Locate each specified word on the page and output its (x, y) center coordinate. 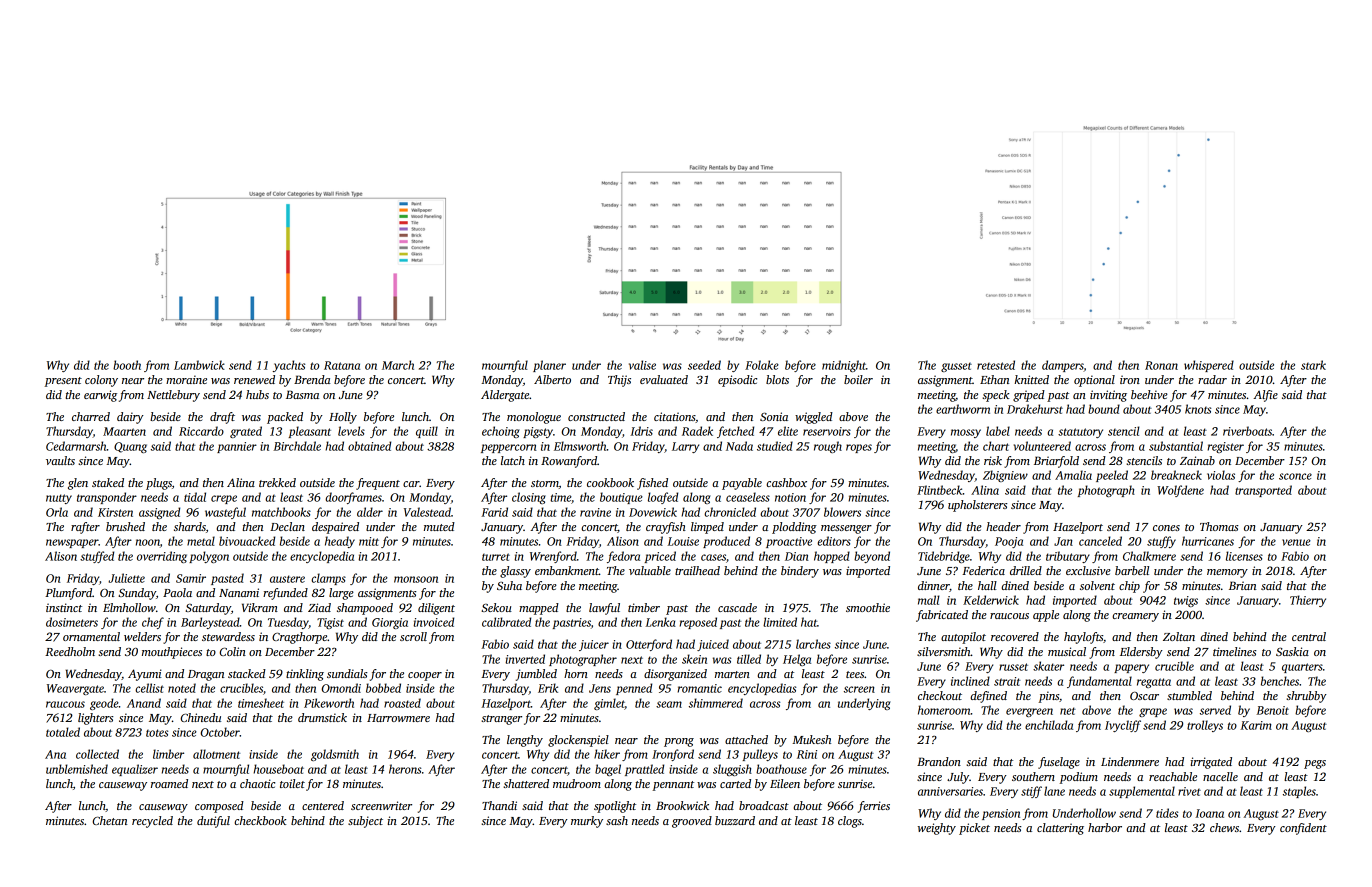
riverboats (1247, 431)
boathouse (781, 769)
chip (1129, 587)
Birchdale (297, 446)
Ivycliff (1123, 726)
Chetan (110, 820)
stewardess (228, 636)
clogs (850, 822)
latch (513, 460)
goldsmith (335, 755)
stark (1313, 365)
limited (780, 622)
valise (642, 365)
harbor (1105, 827)
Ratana (342, 365)
